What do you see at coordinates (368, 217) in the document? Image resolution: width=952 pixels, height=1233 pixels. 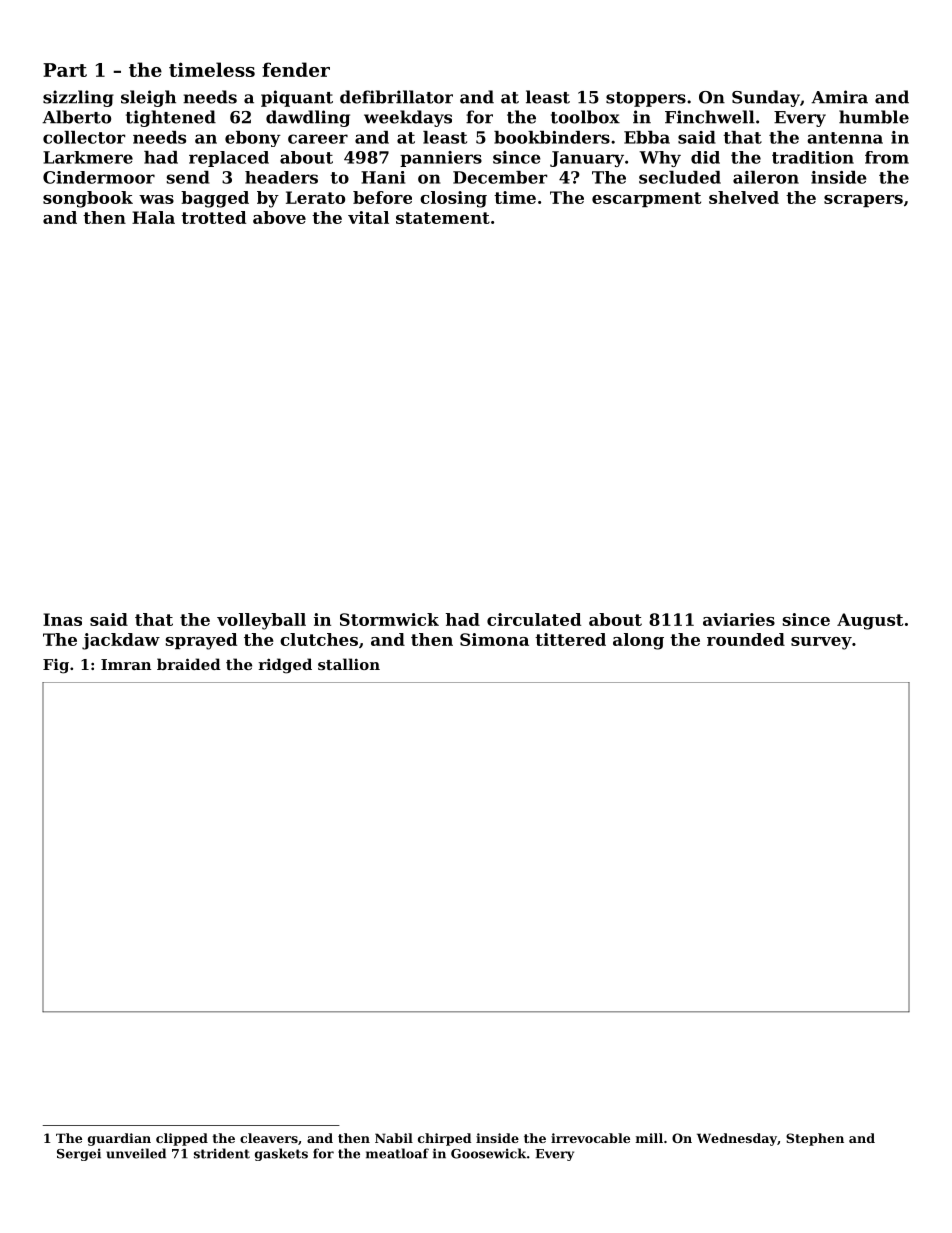 I see `vital` at bounding box center [368, 217].
